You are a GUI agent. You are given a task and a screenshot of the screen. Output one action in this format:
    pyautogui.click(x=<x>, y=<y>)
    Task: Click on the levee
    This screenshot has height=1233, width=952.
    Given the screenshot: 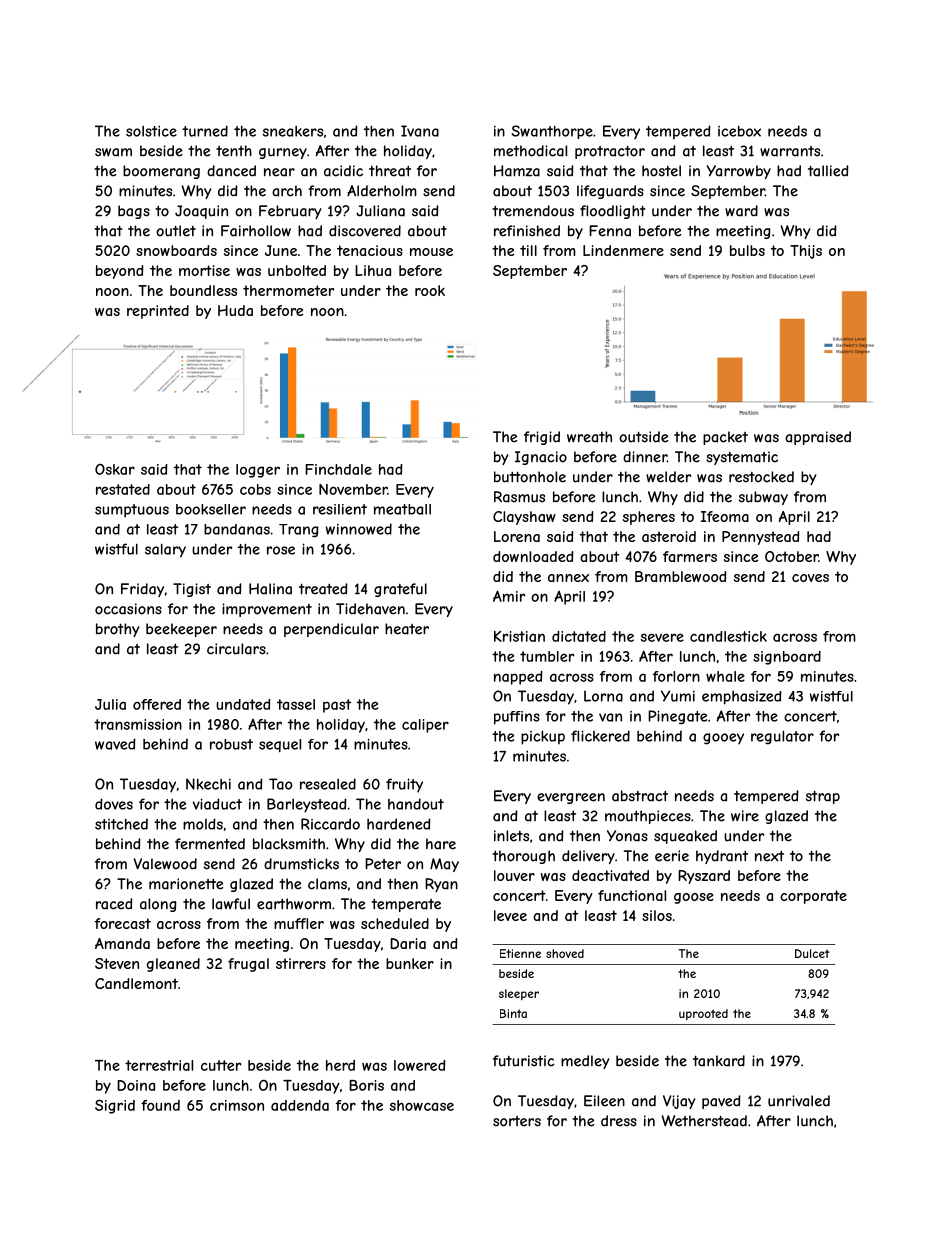 What is the action you would take?
    pyautogui.click(x=510, y=915)
